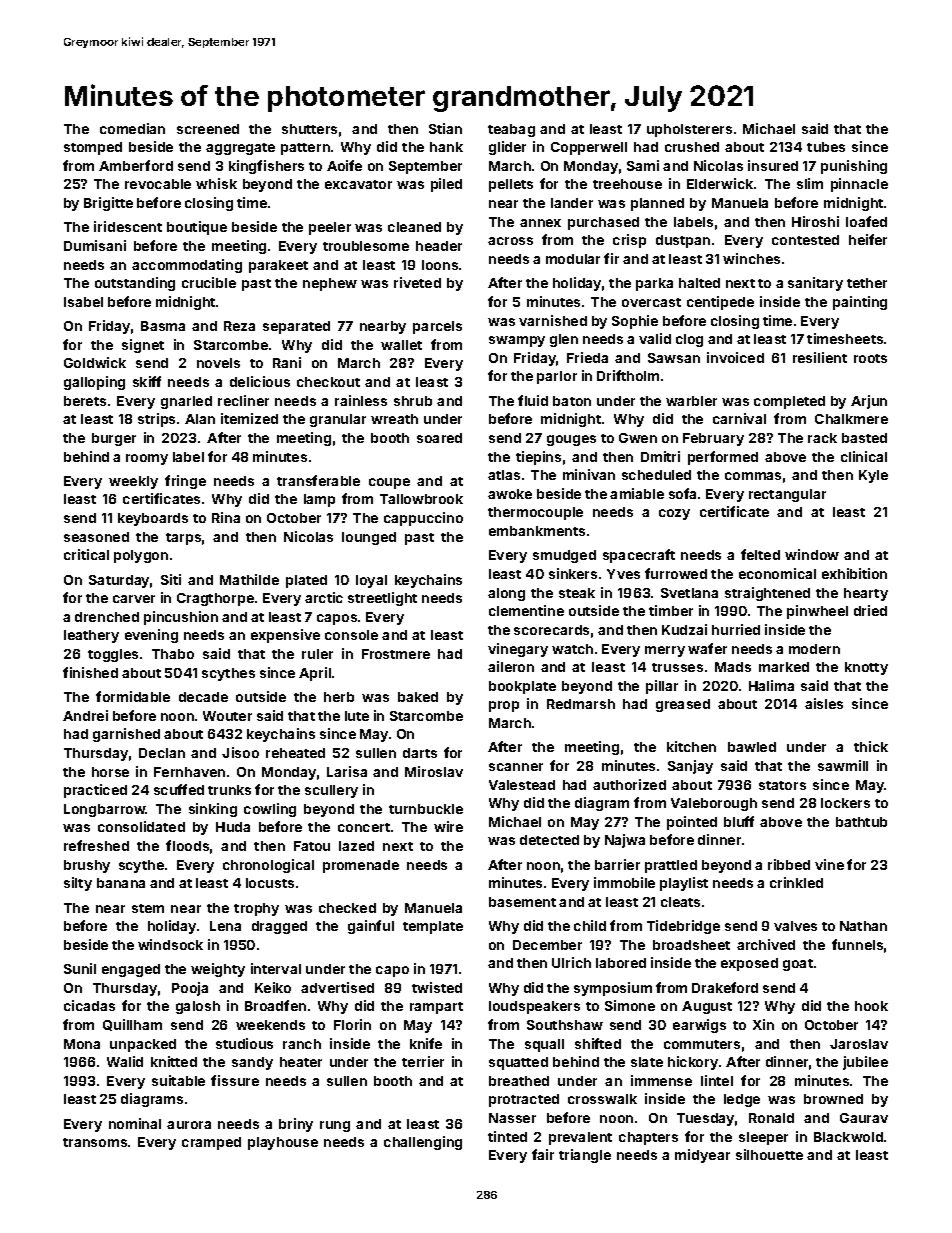  I want to click on Sunil, so click(80, 968).
